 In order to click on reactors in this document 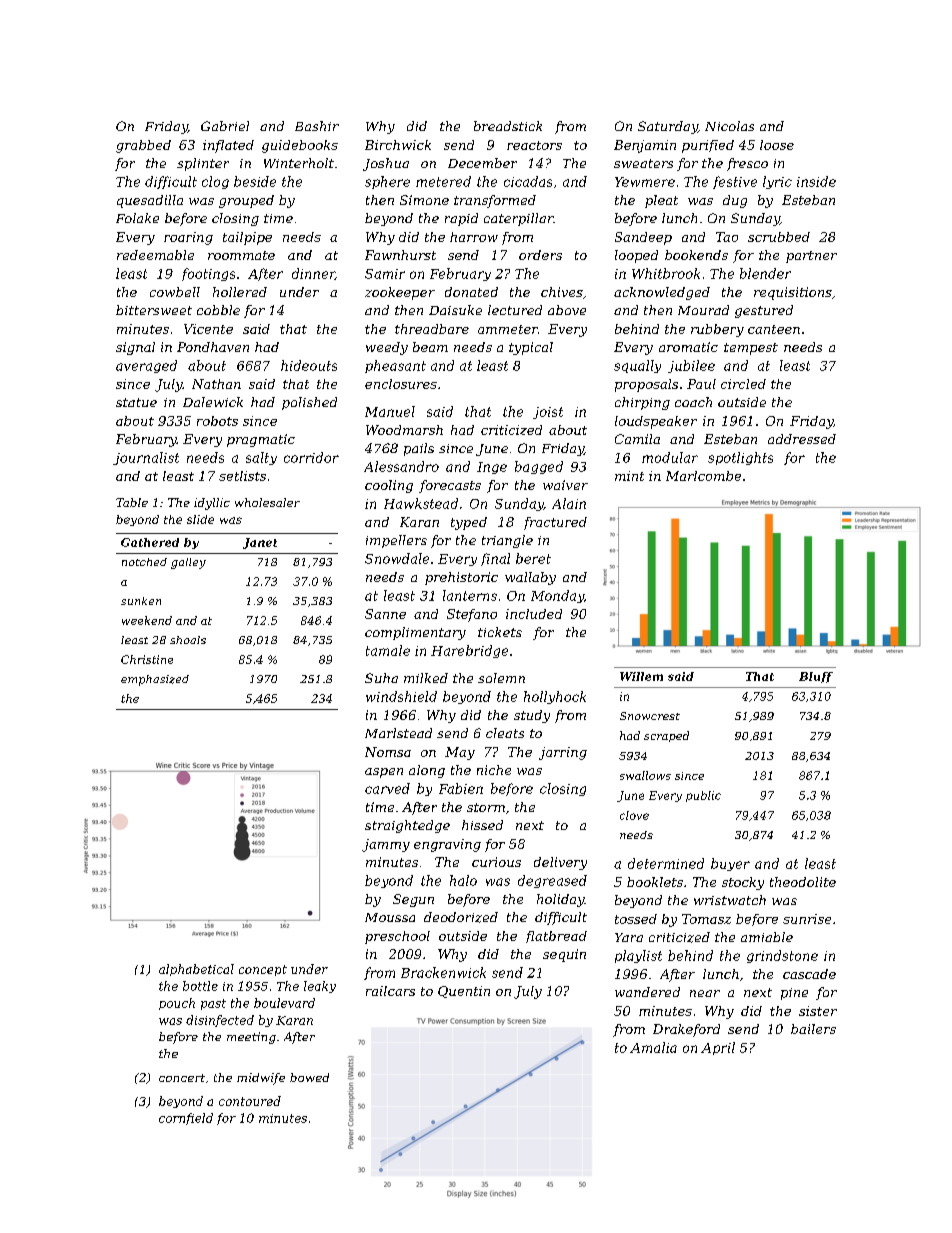, I will do `click(534, 145)`.
